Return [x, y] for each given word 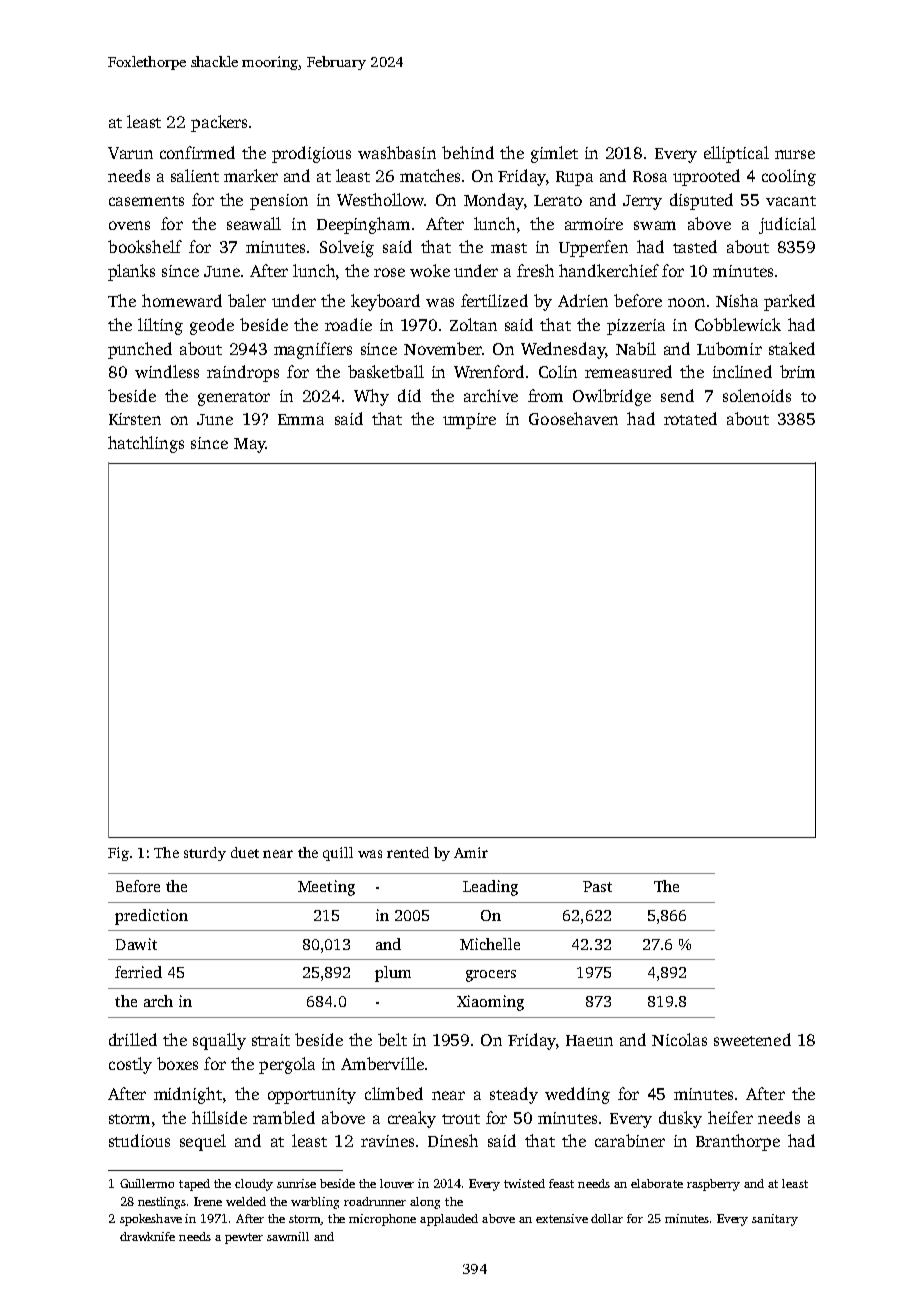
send [677, 395]
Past [597, 886]
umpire [469, 421]
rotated [690, 418]
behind [468, 152]
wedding [577, 1095]
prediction [151, 917]
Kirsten [135, 419]
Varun [130, 153]
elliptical [736, 154]
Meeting [326, 888]
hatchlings [146, 444]
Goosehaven [573, 418]
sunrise [296, 1183]
